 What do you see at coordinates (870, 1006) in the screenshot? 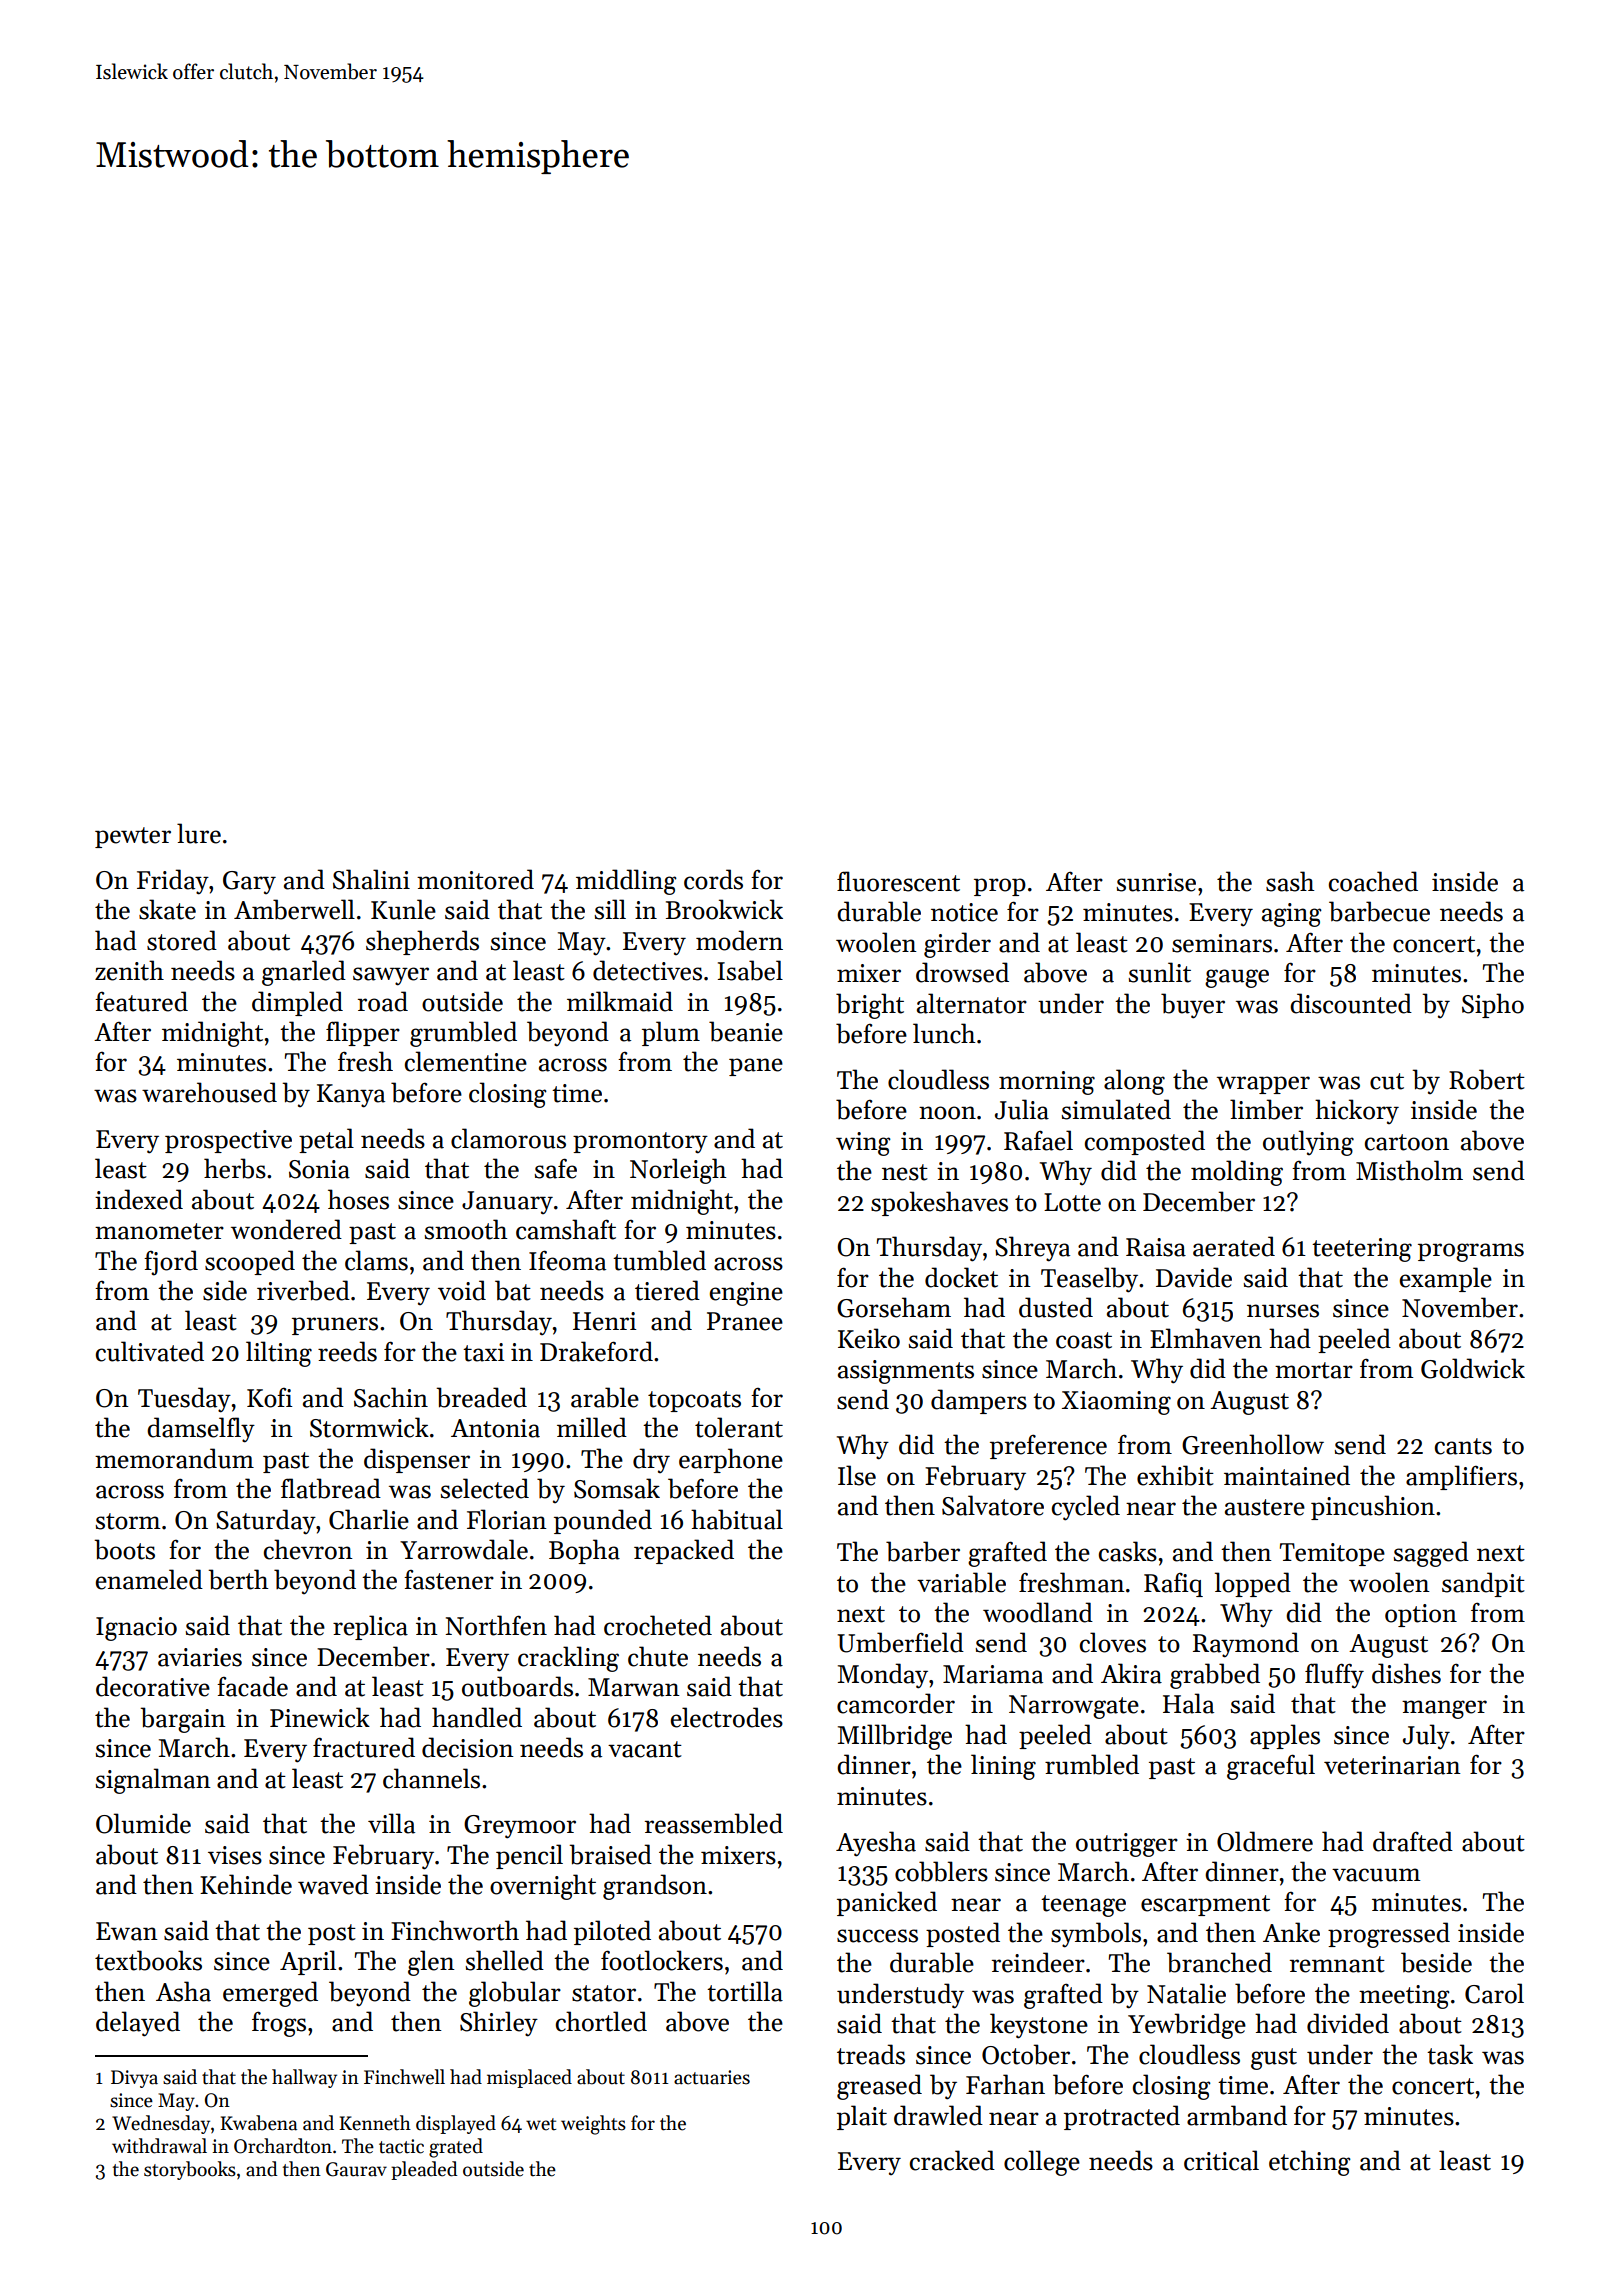
I see `bright` at bounding box center [870, 1006].
